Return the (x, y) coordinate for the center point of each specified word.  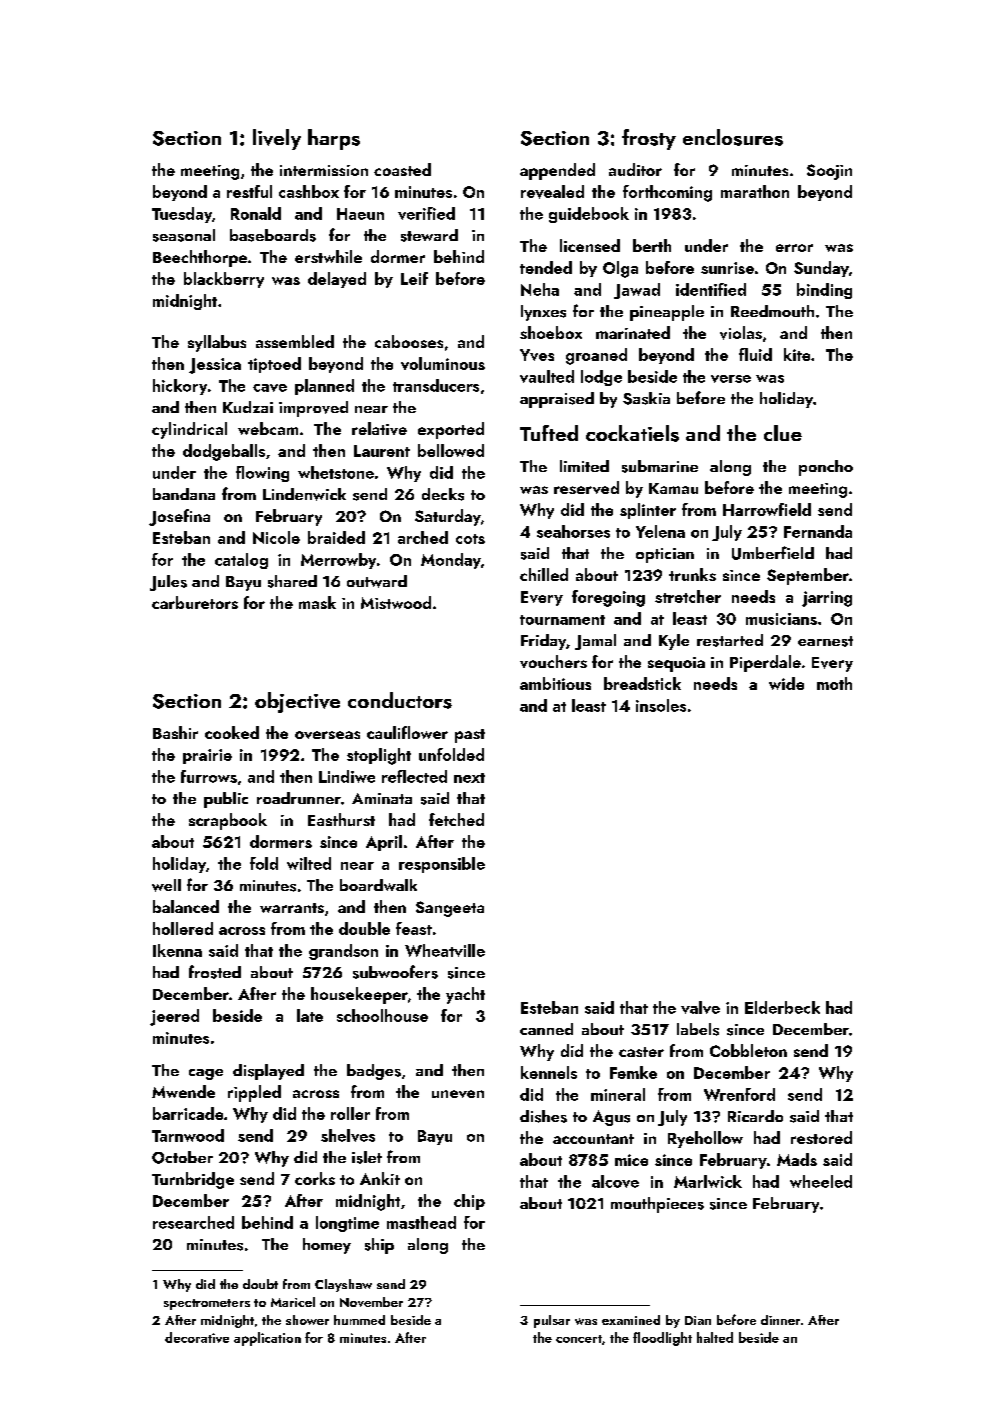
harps (334, 139)
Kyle (674, 642)
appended (557, 171)
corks (315, 1178)
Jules (168, 583)
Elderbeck (782, 1007)
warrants (292, 908)
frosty (649, 139)
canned (546, 1029)
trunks (692, 574)
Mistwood (396, 602)
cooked (232, 732)
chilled (544, 574)
